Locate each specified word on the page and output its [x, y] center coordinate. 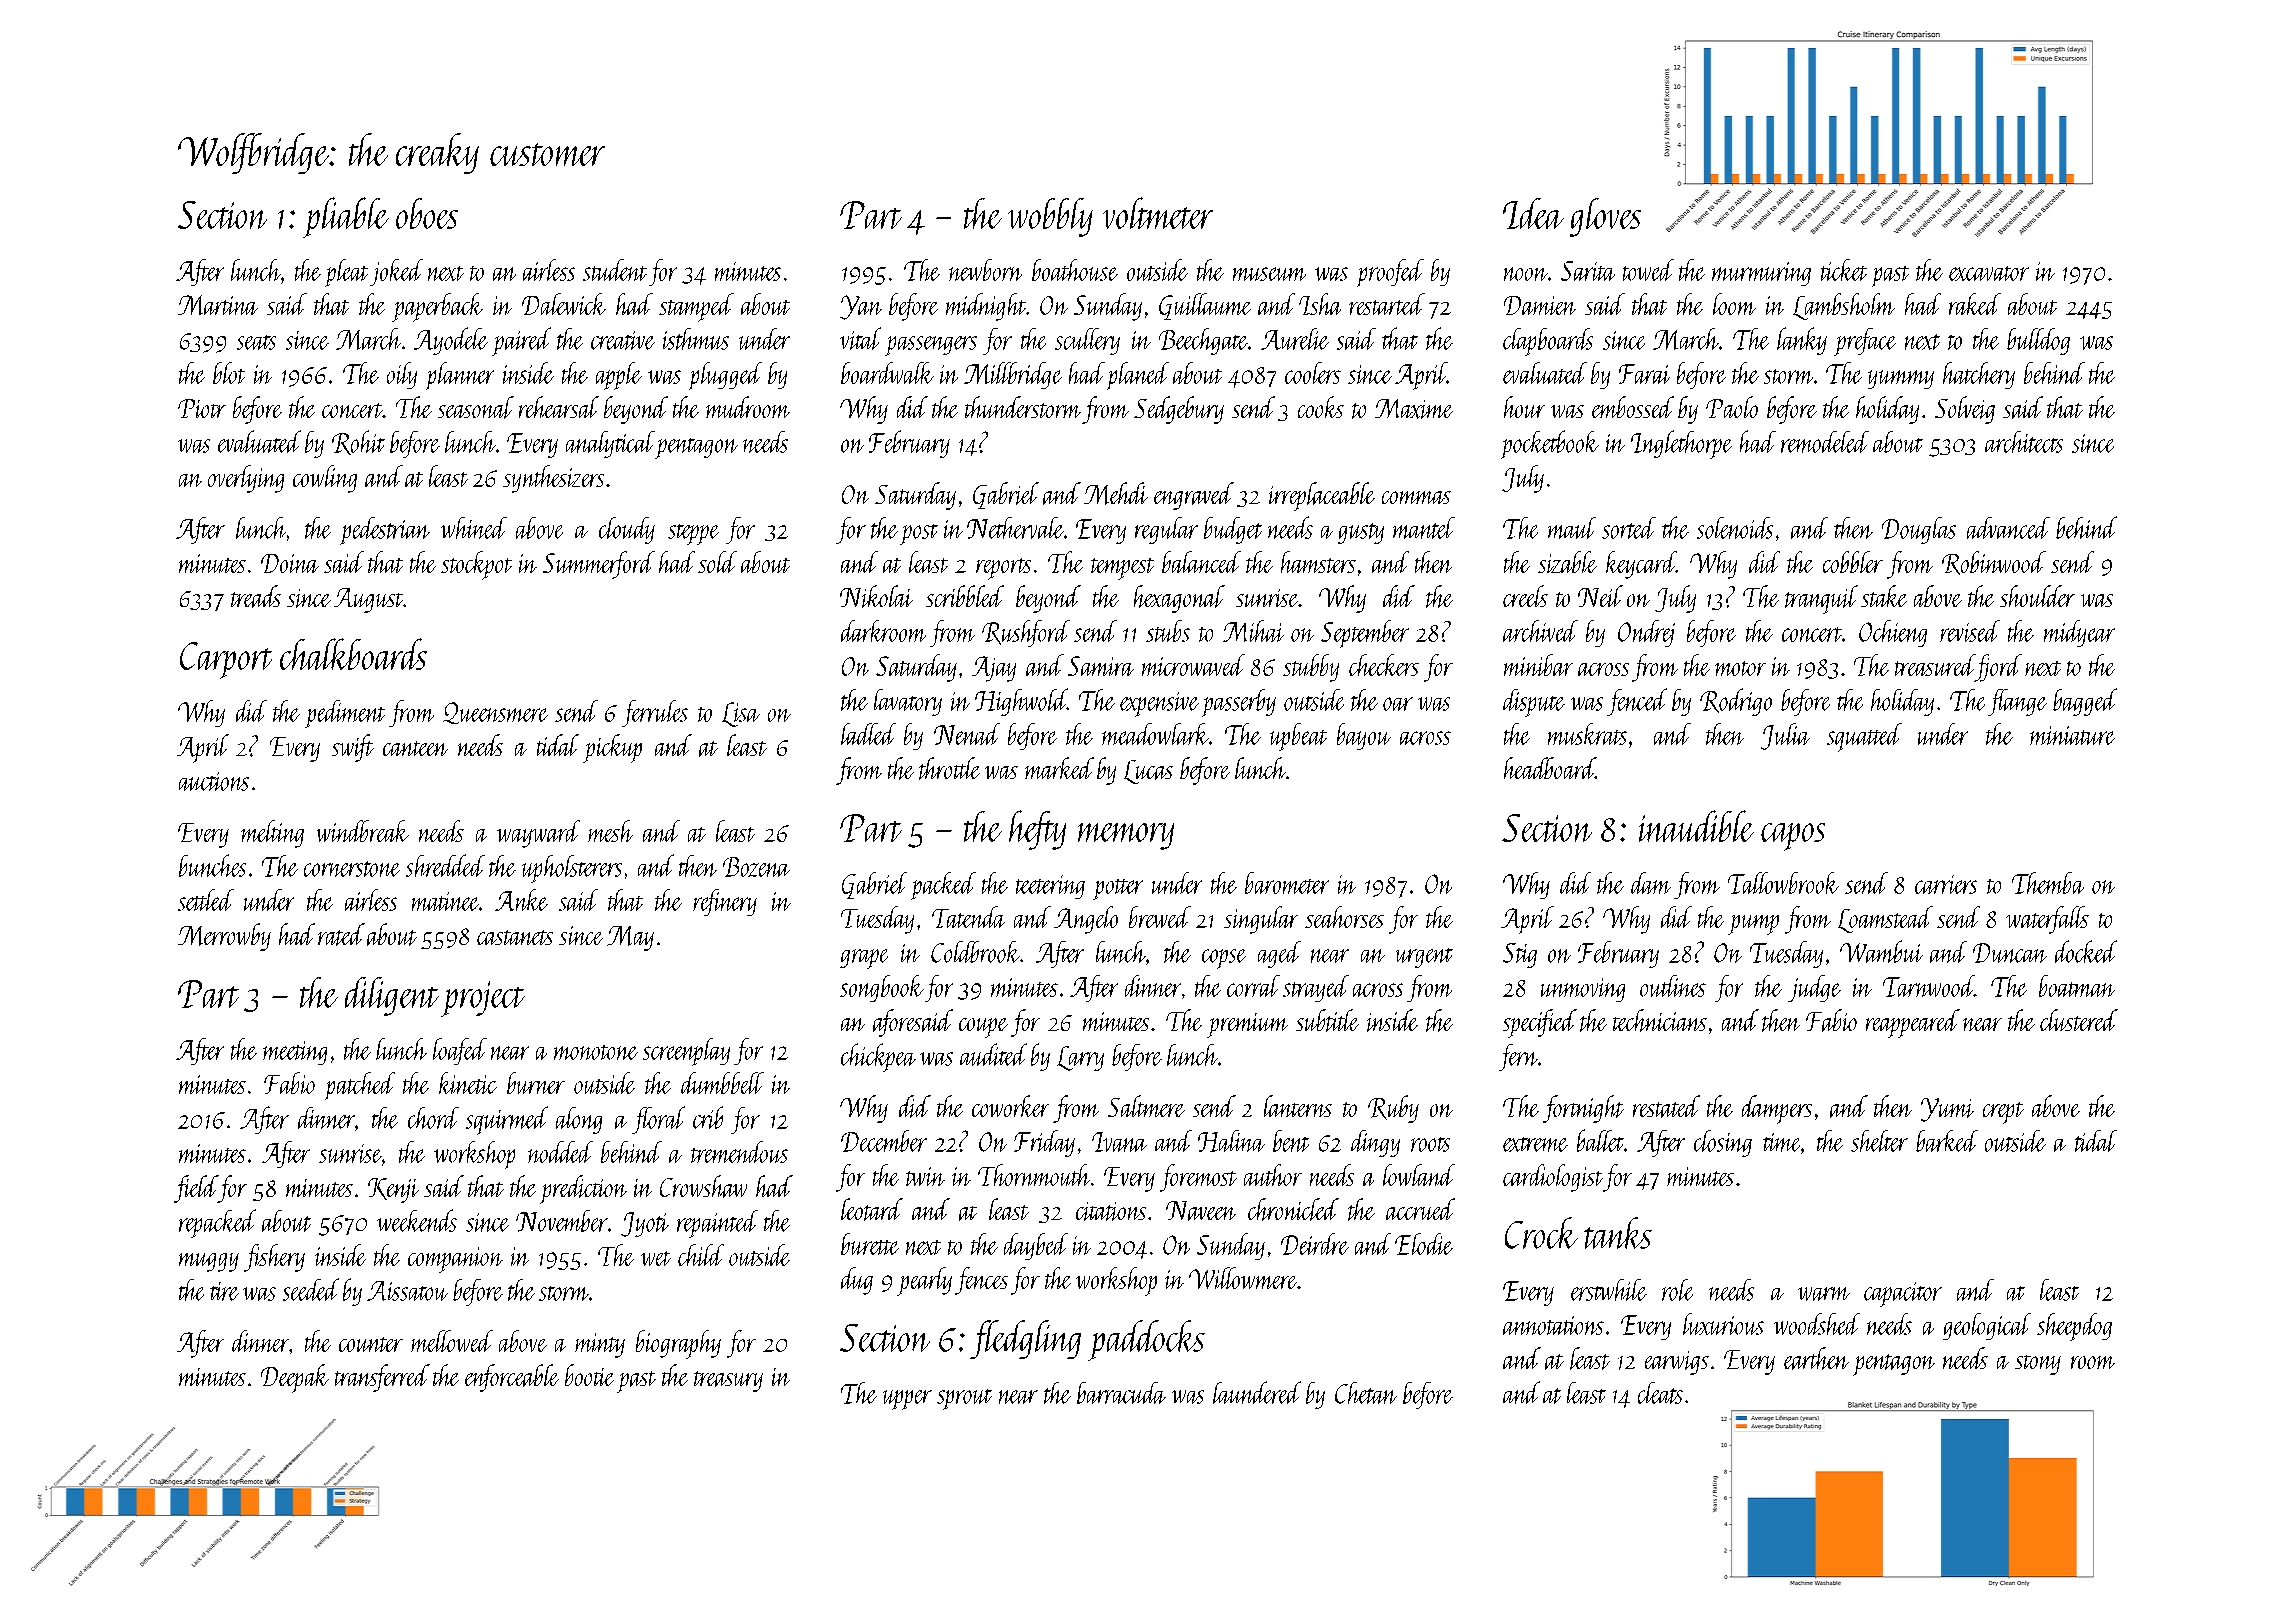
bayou [1364, 736]
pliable [346, 217]
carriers [1946, 884]
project [483, 999]
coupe [983, 1028]
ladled [868, 734]
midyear [2079, 633]
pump [1753, 925]
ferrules [655, 713]
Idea [1533, 213]
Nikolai [876, 596]
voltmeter [1158, 213]
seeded [311, 1289]
